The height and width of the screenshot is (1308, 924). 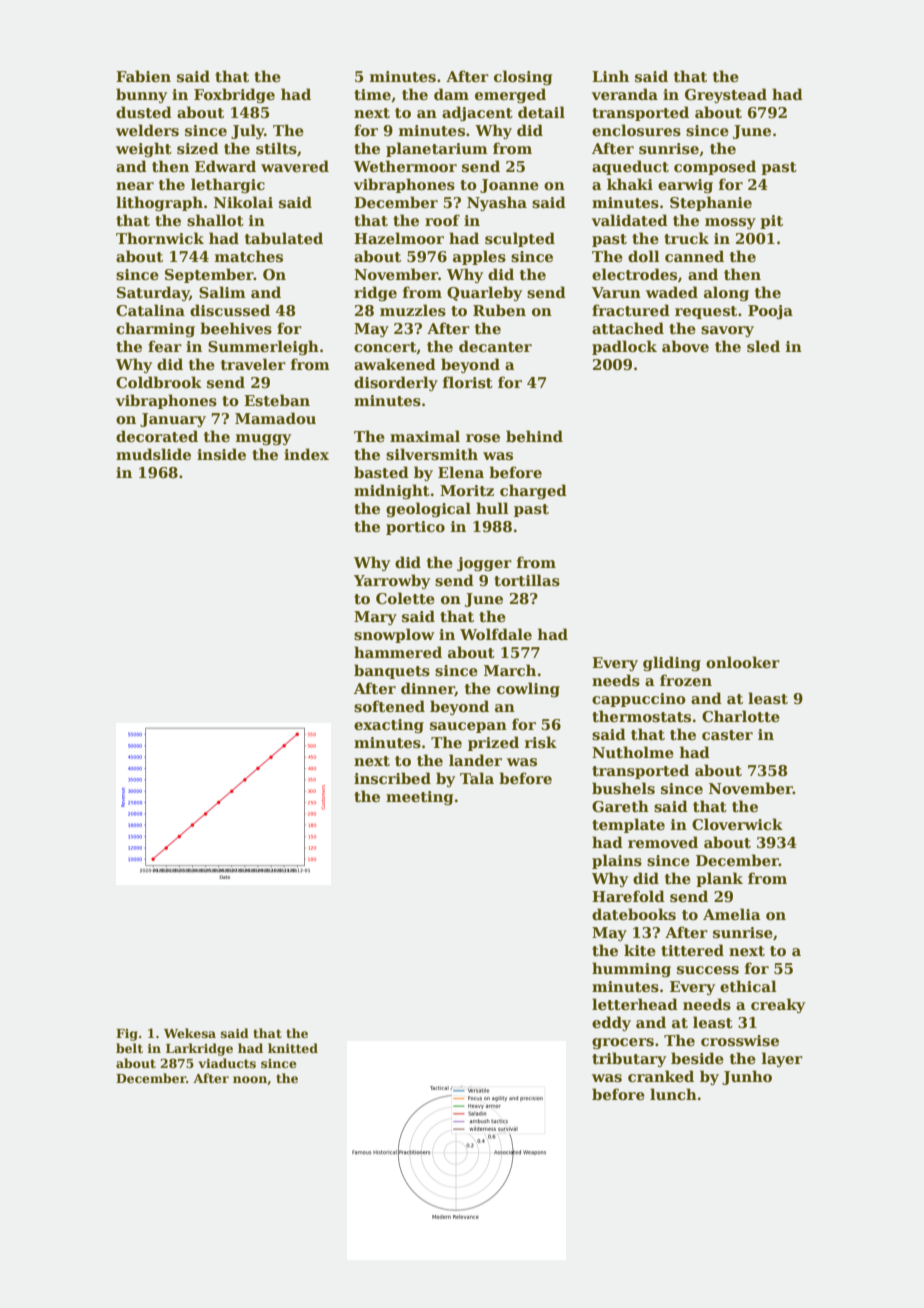 I want to click on closing, so click(x=523, y=77).
